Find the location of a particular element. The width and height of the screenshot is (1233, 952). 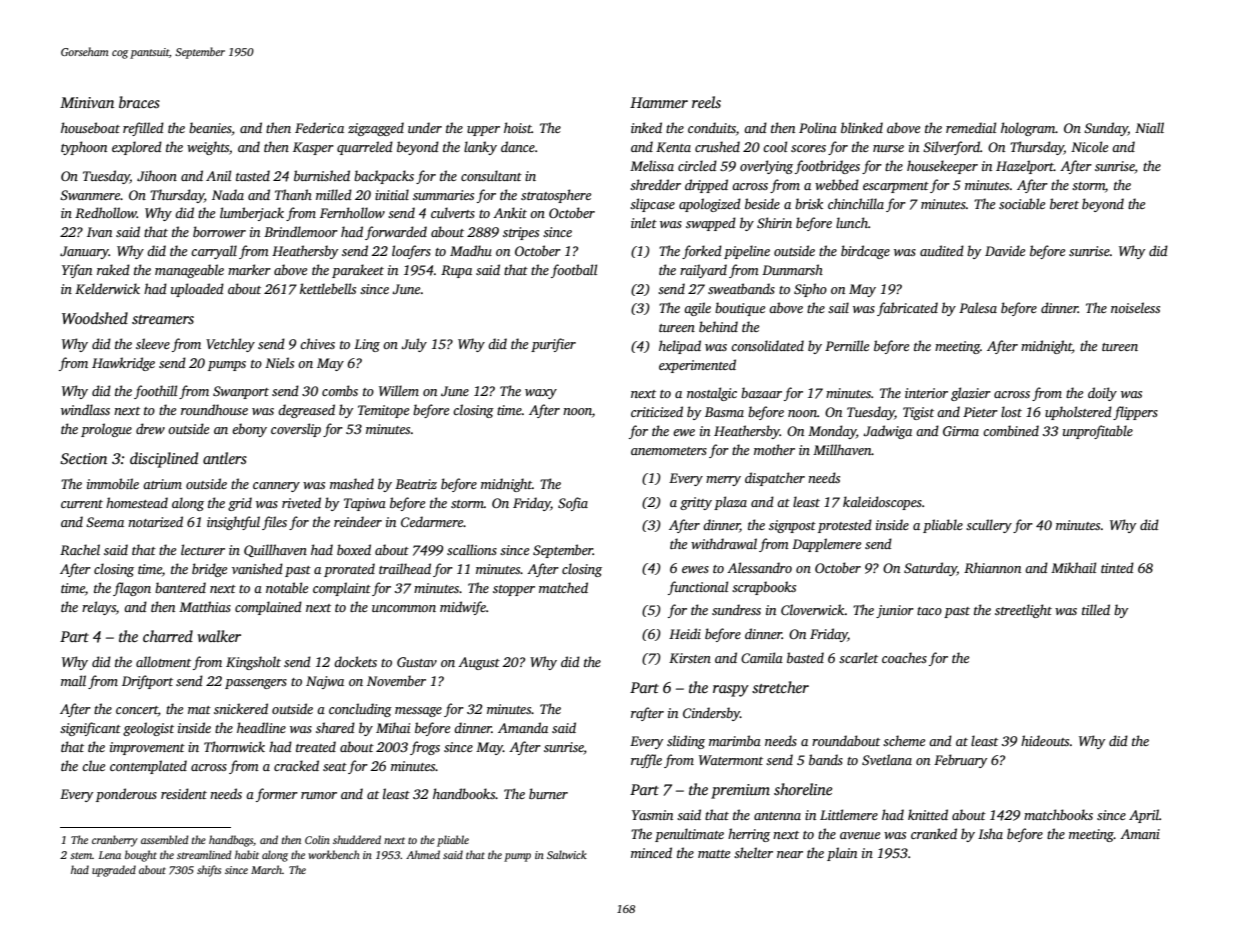

foothill is located at coordinates (155, 392).
